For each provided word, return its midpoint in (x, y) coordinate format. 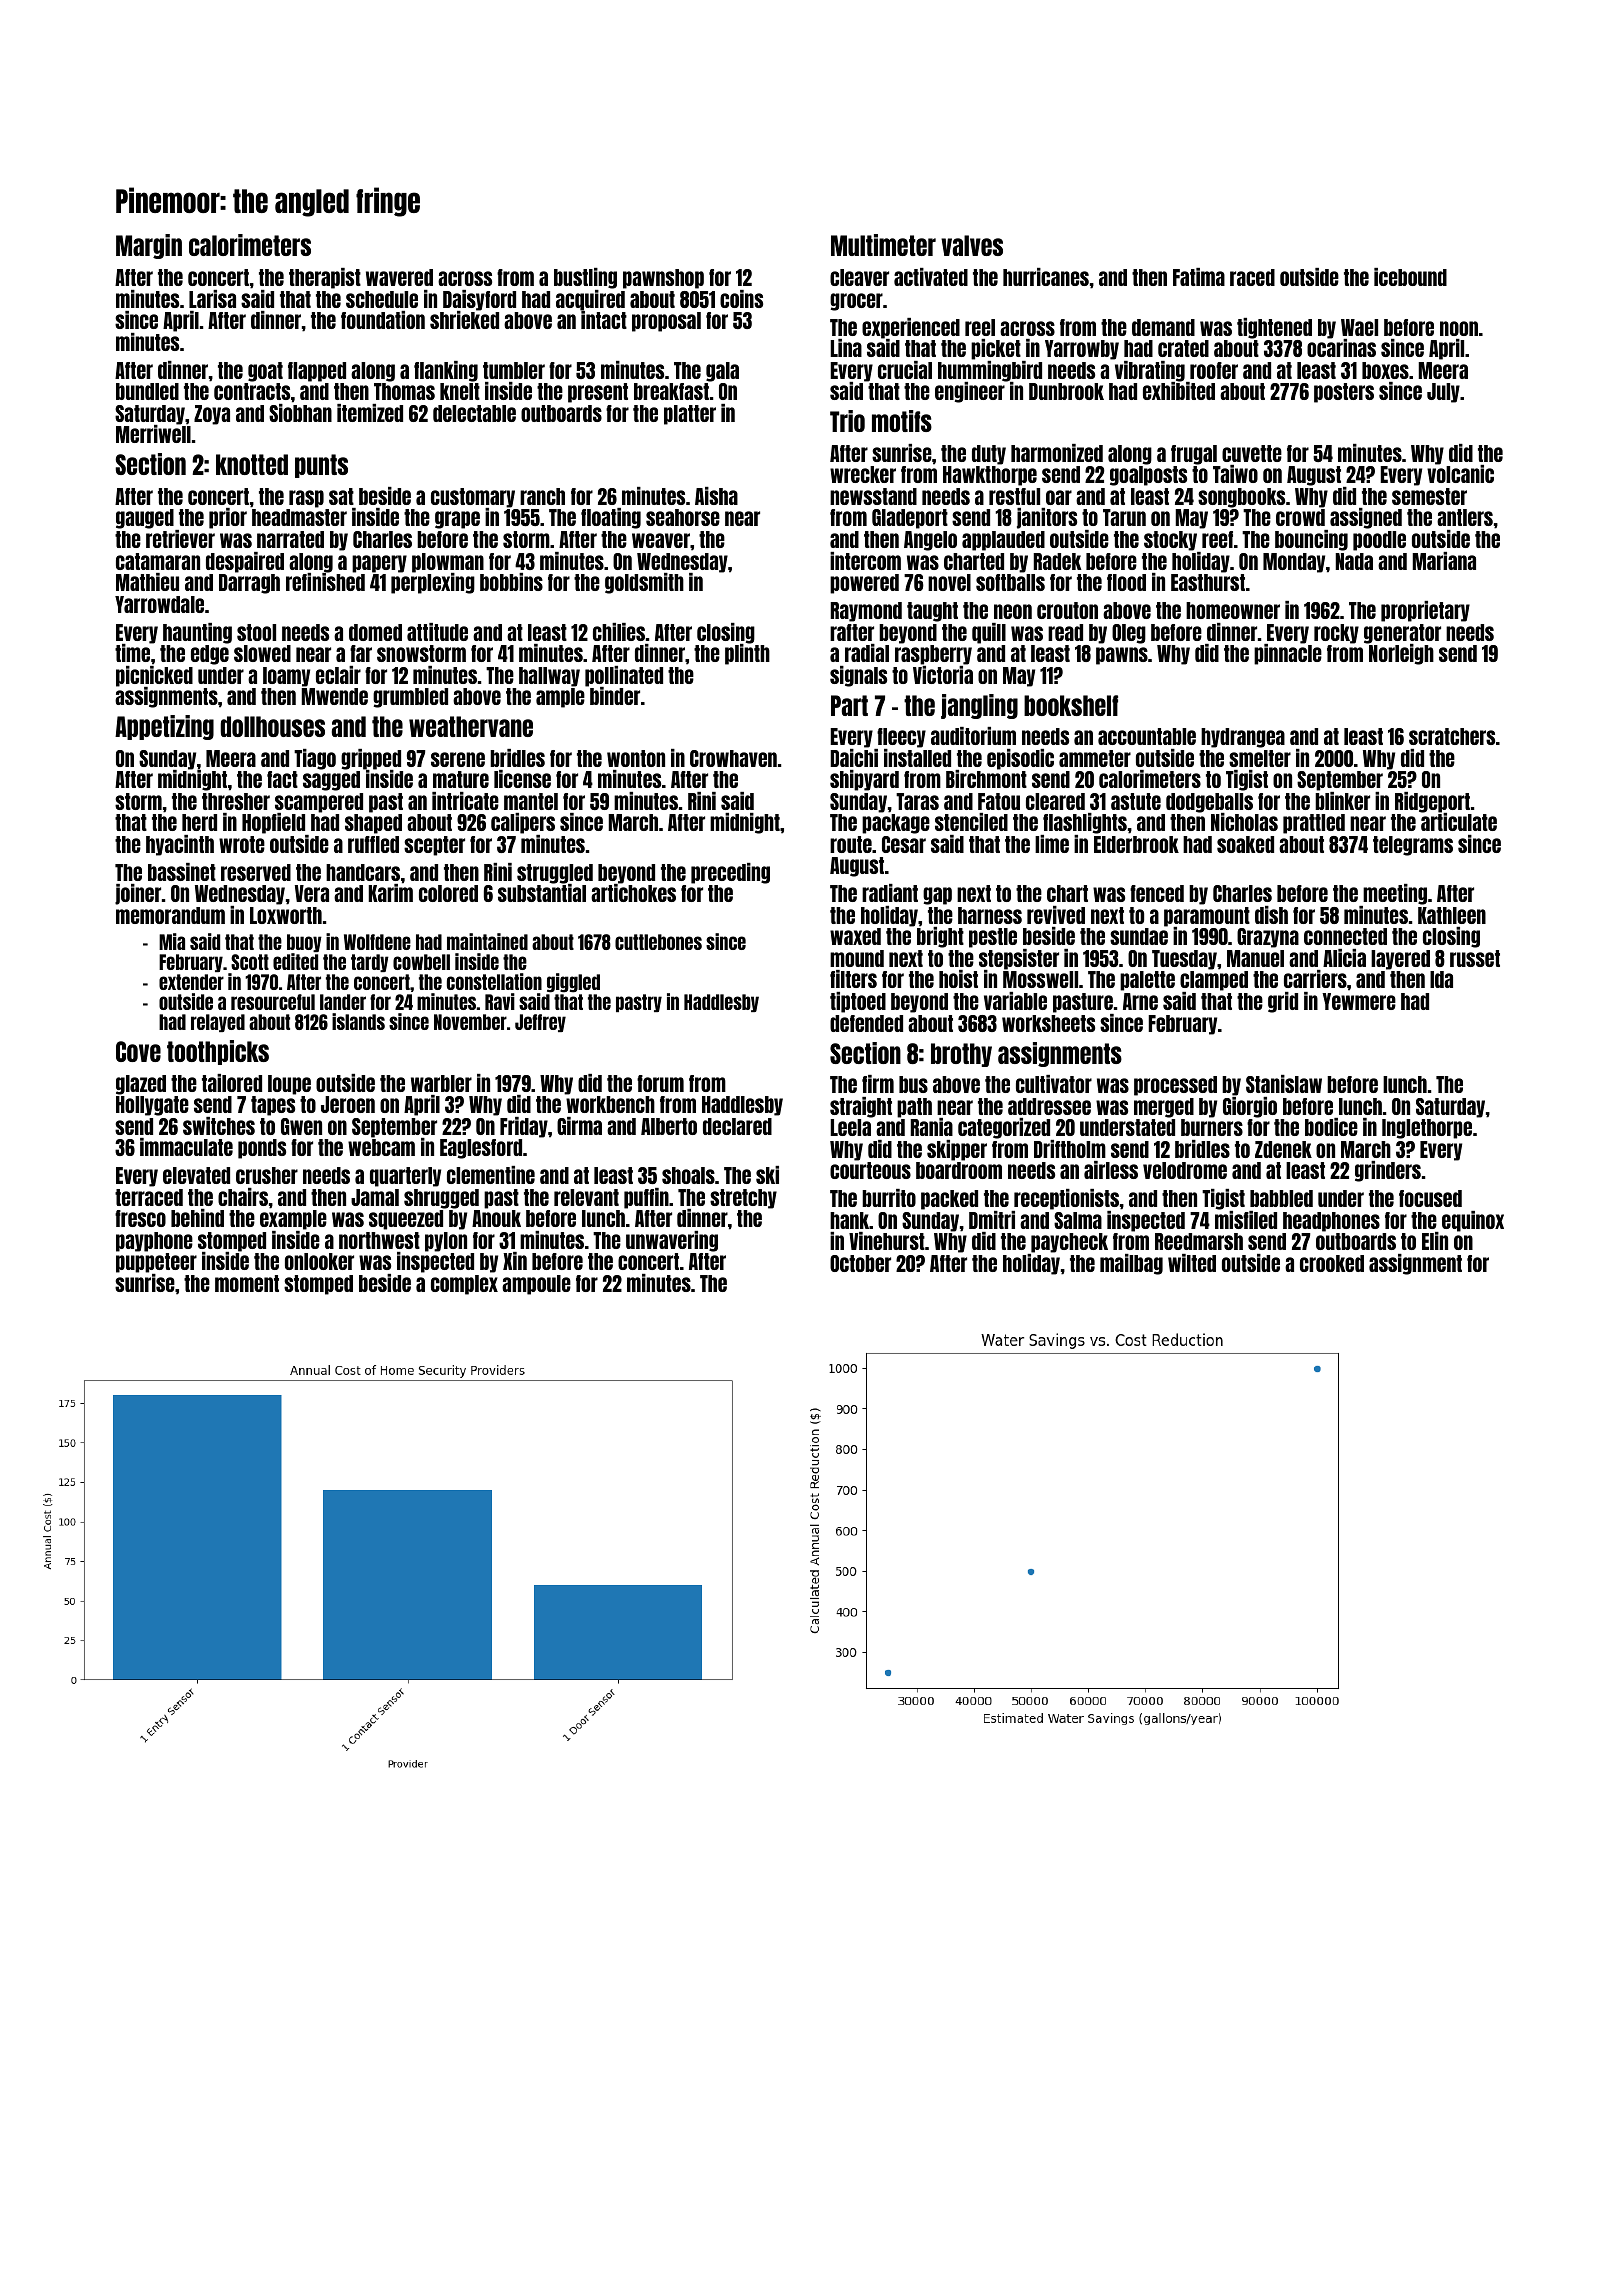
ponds (262, 1149)
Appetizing (164, 727)
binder (615, 696)
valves (972, 245)
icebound (1410, 277)
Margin (149, 246)
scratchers (1452, 736)
